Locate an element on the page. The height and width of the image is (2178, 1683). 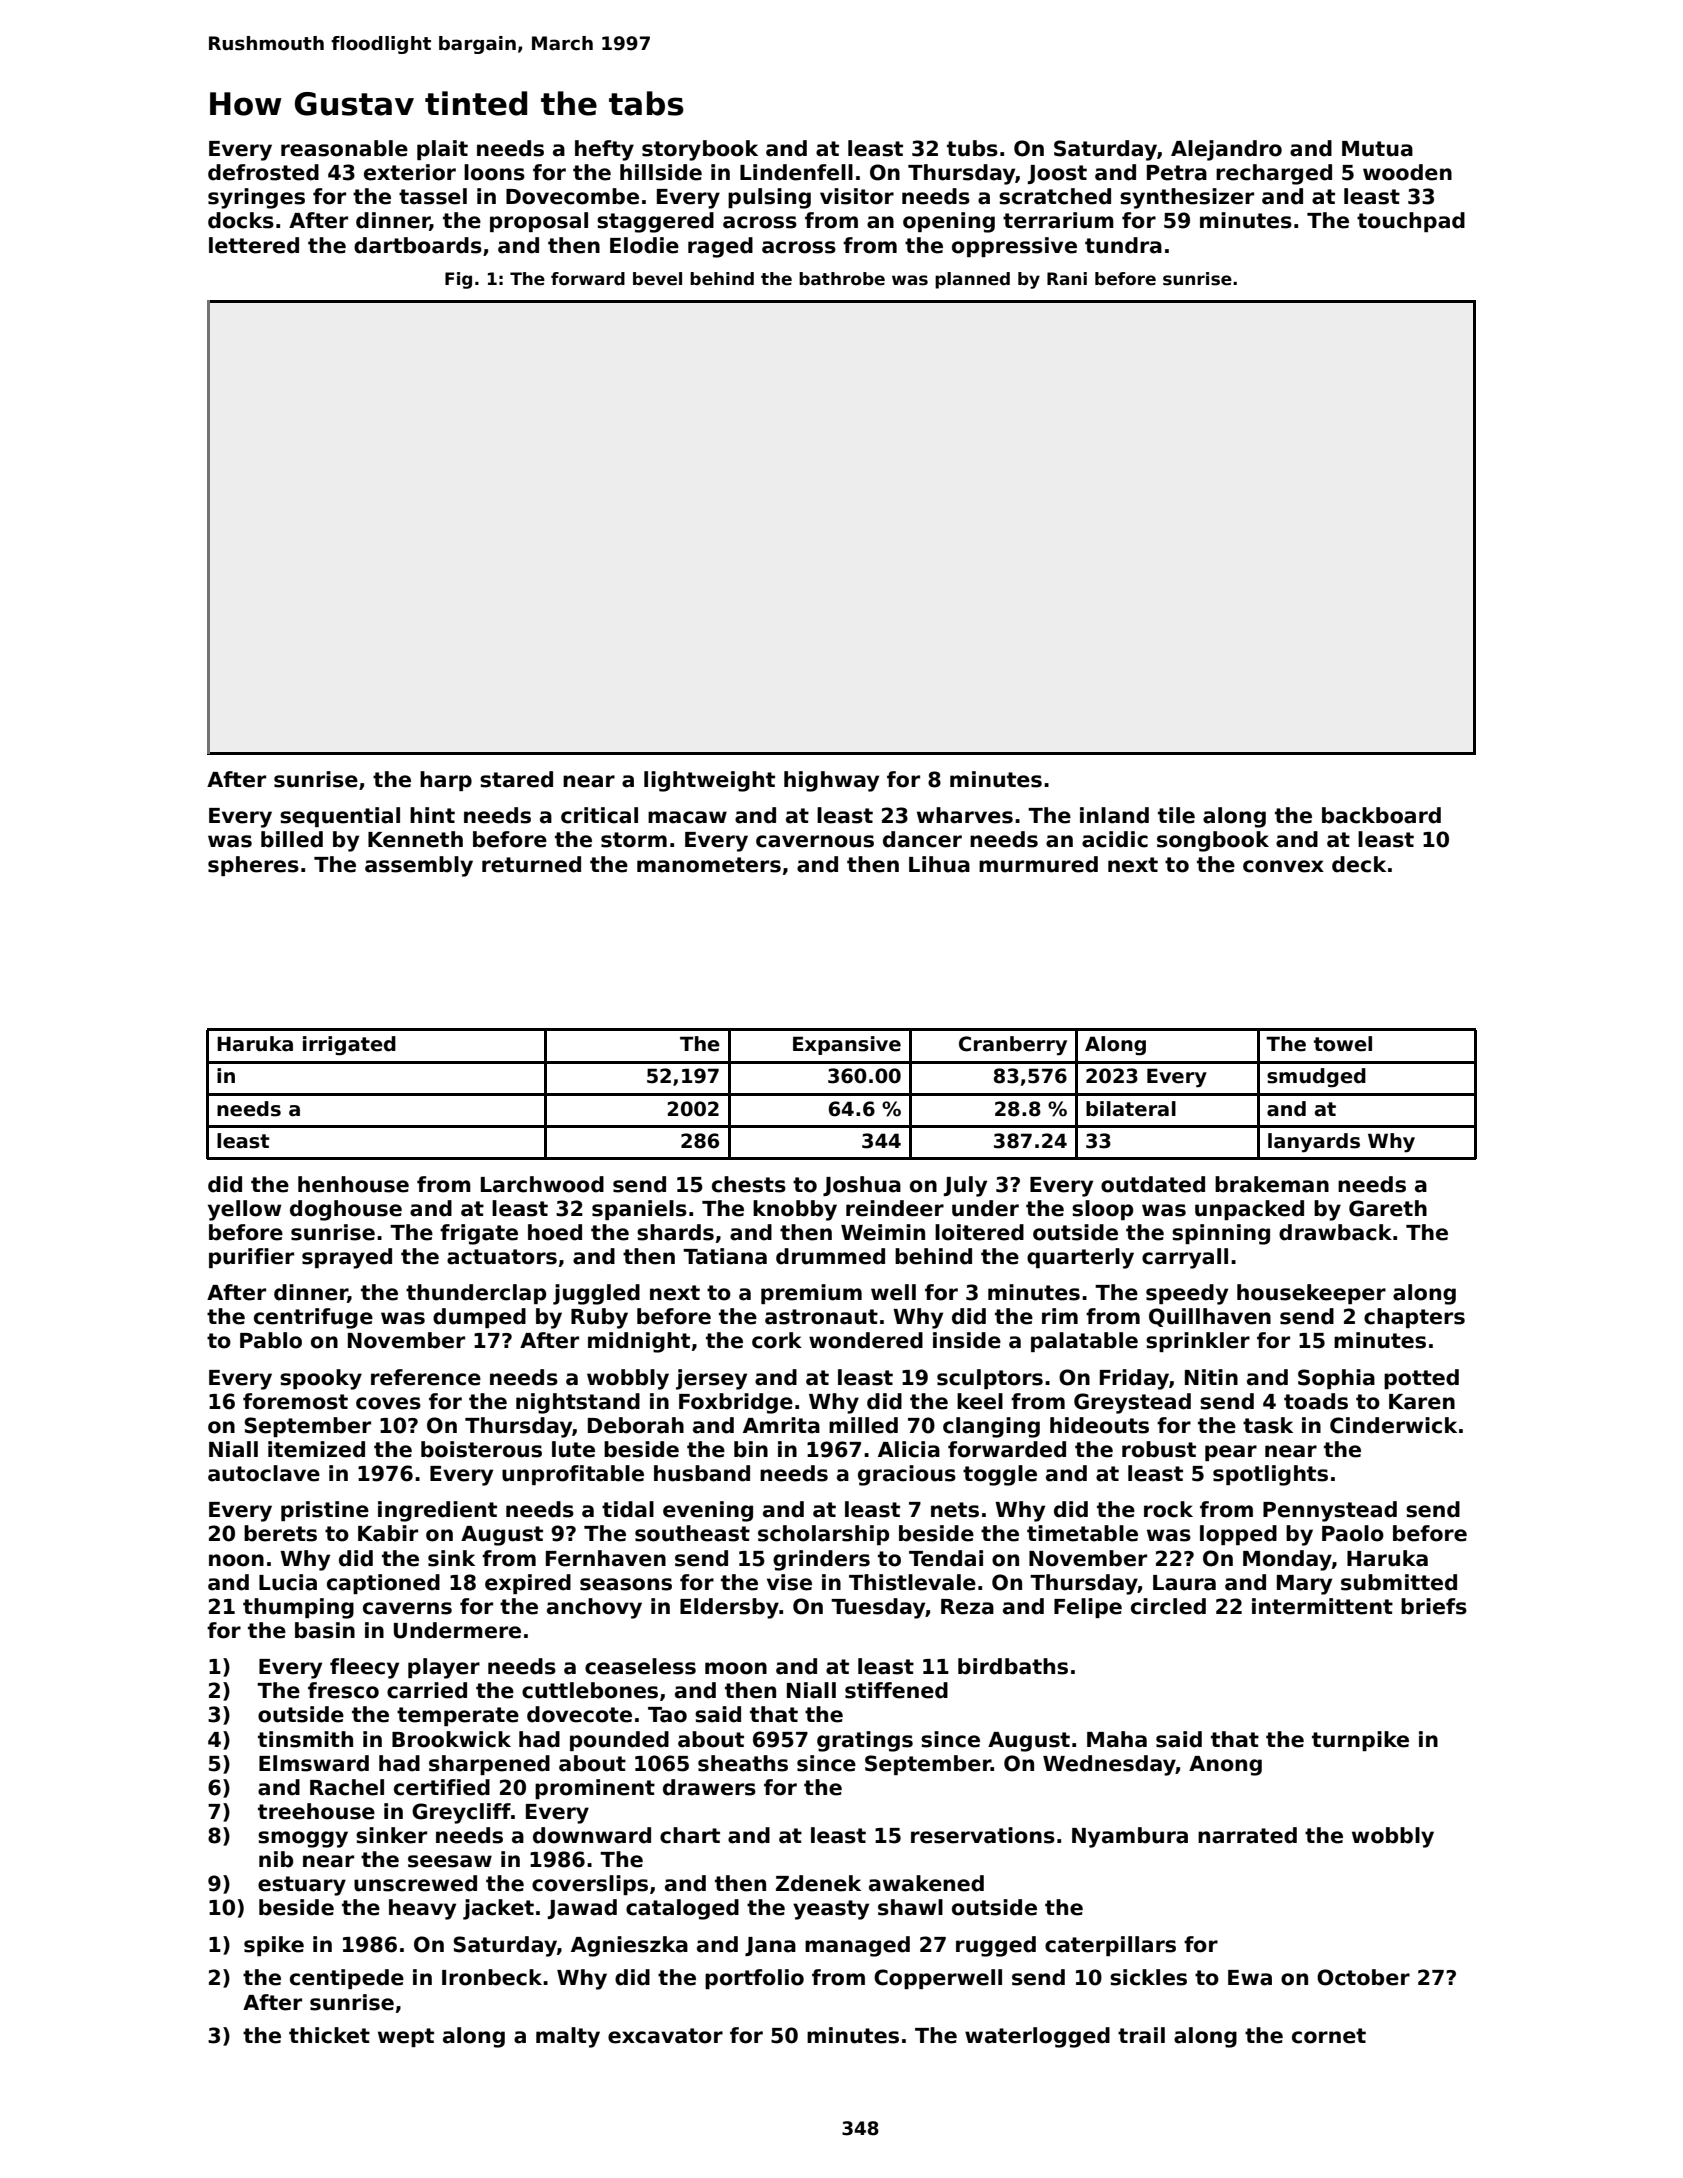
wept is located at coordinates (406, 2037).
